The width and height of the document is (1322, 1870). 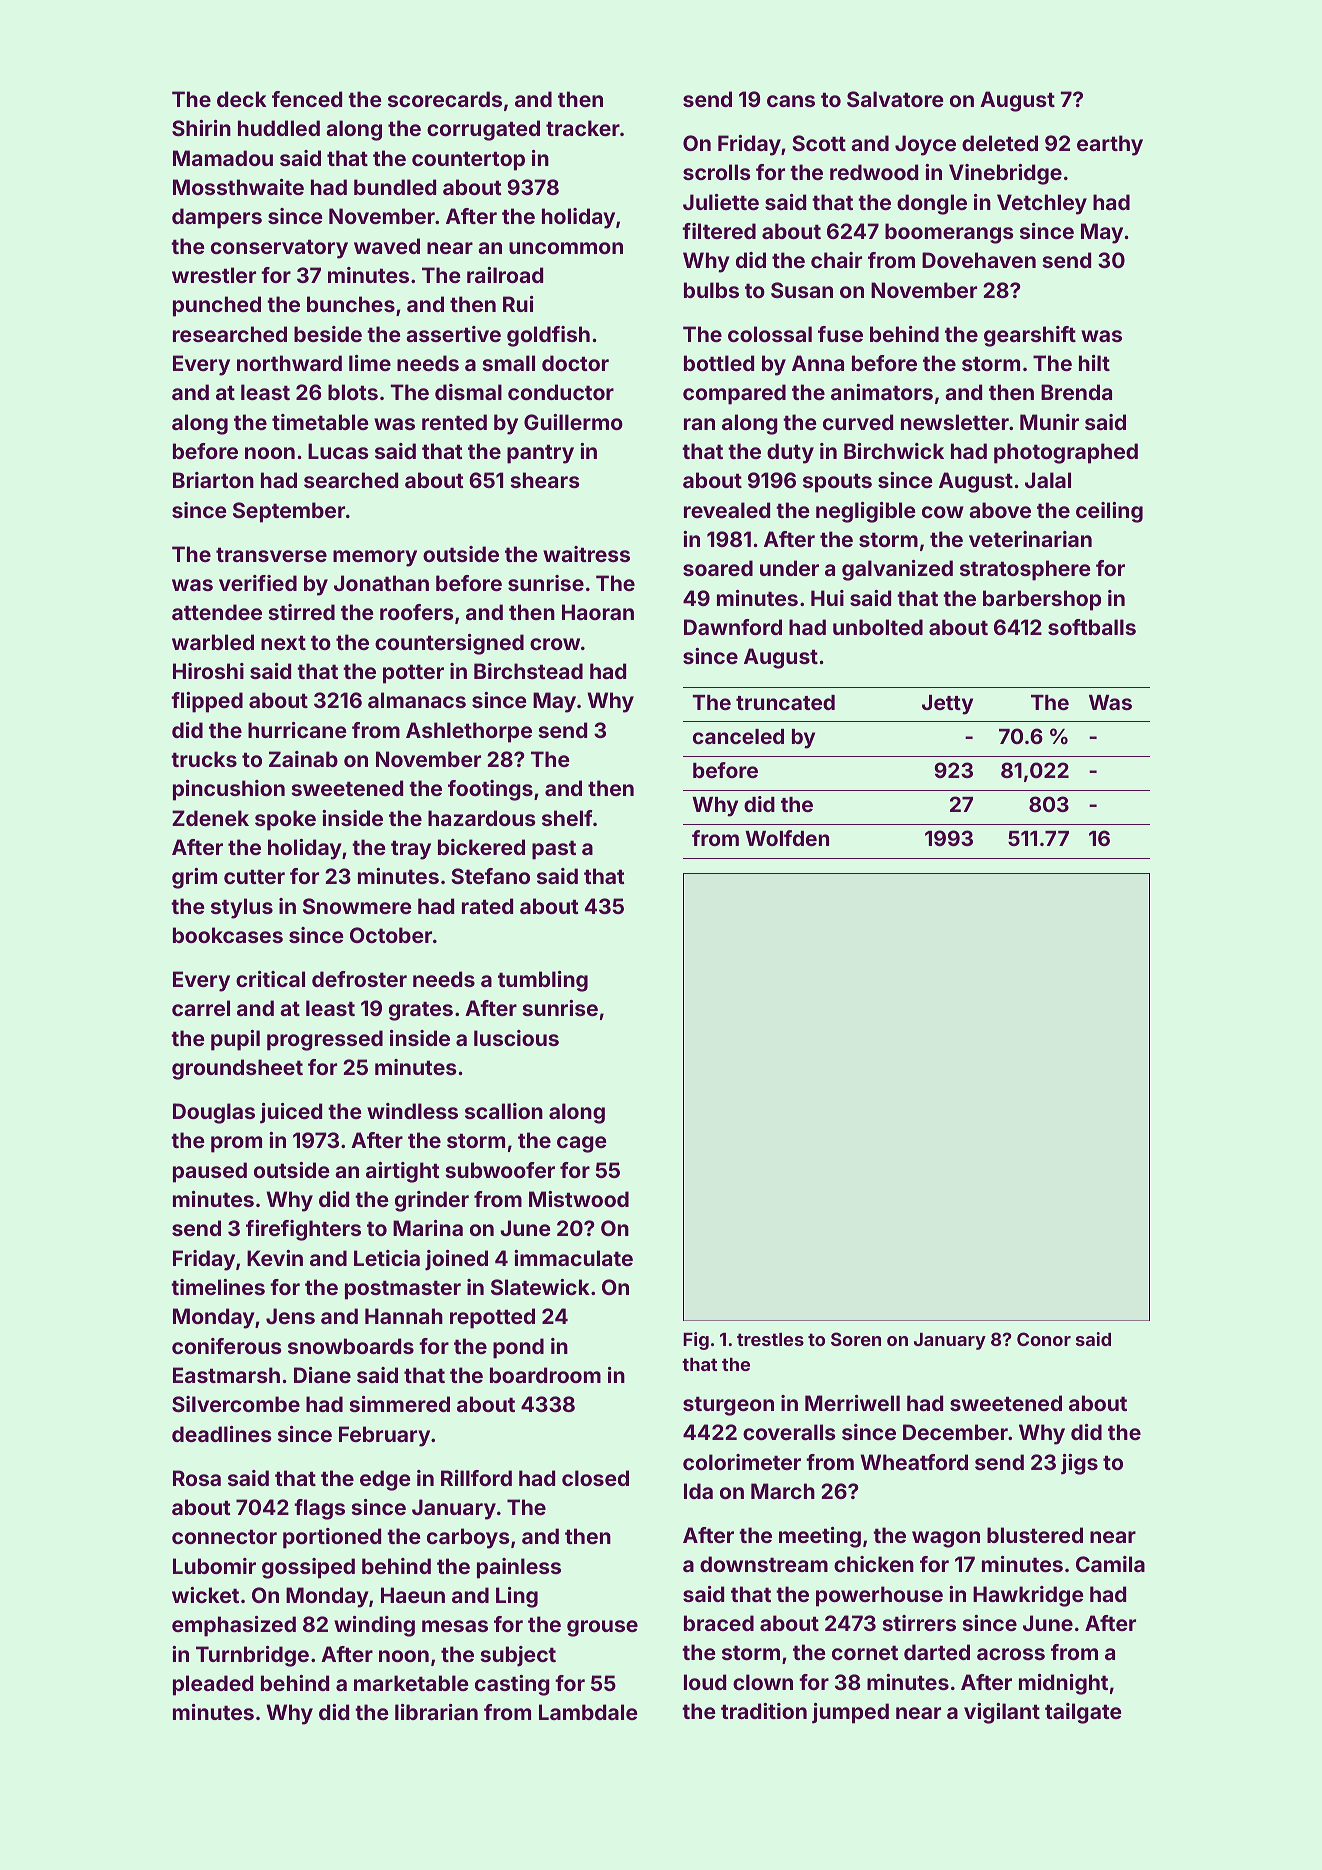 I want to click on groundsheet, so click(x=237, y=1069).
